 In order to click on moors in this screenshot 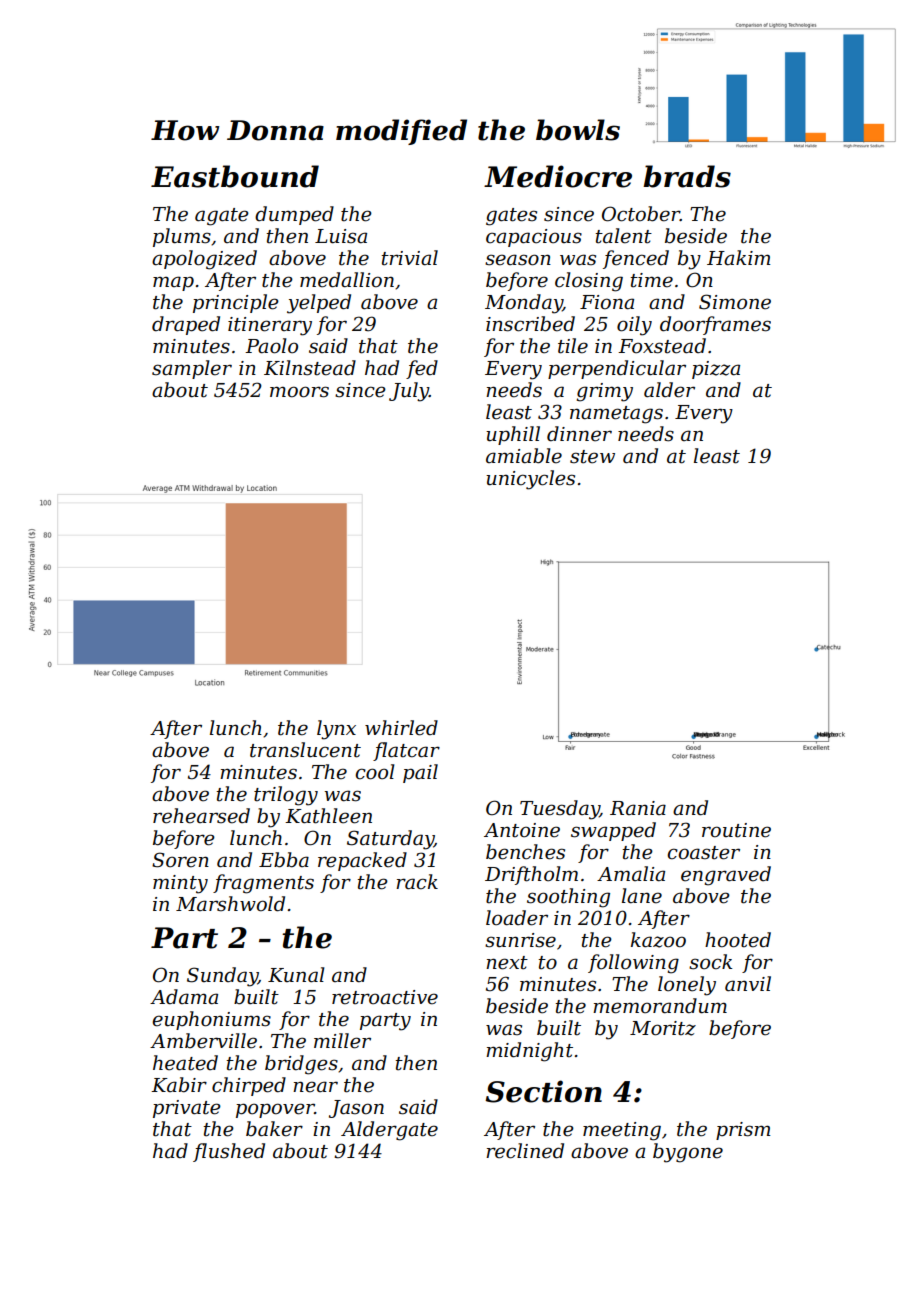, I will do `click(299, 392)`.
